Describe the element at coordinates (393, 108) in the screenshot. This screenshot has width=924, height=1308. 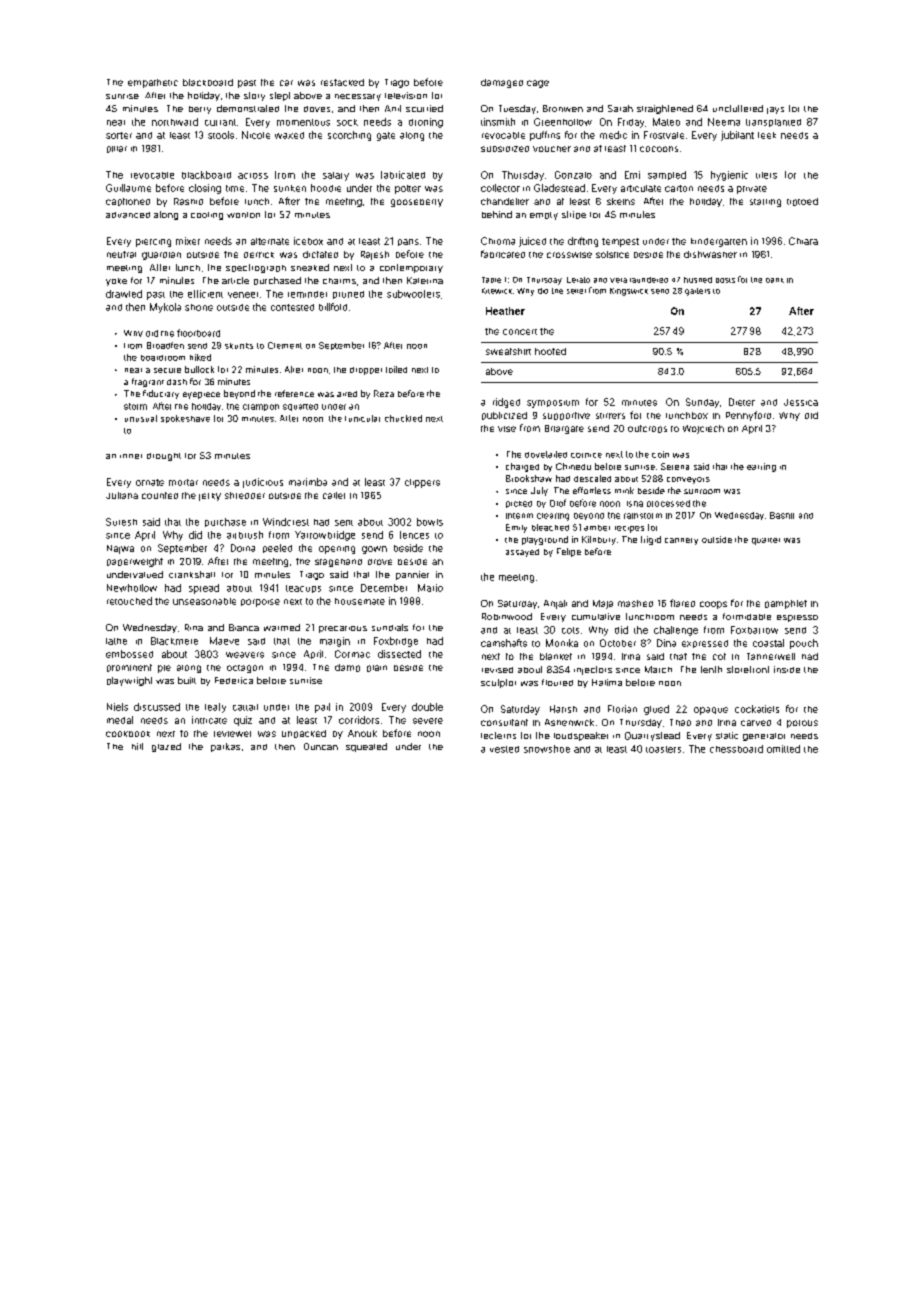
I see `Anil` at that location.
